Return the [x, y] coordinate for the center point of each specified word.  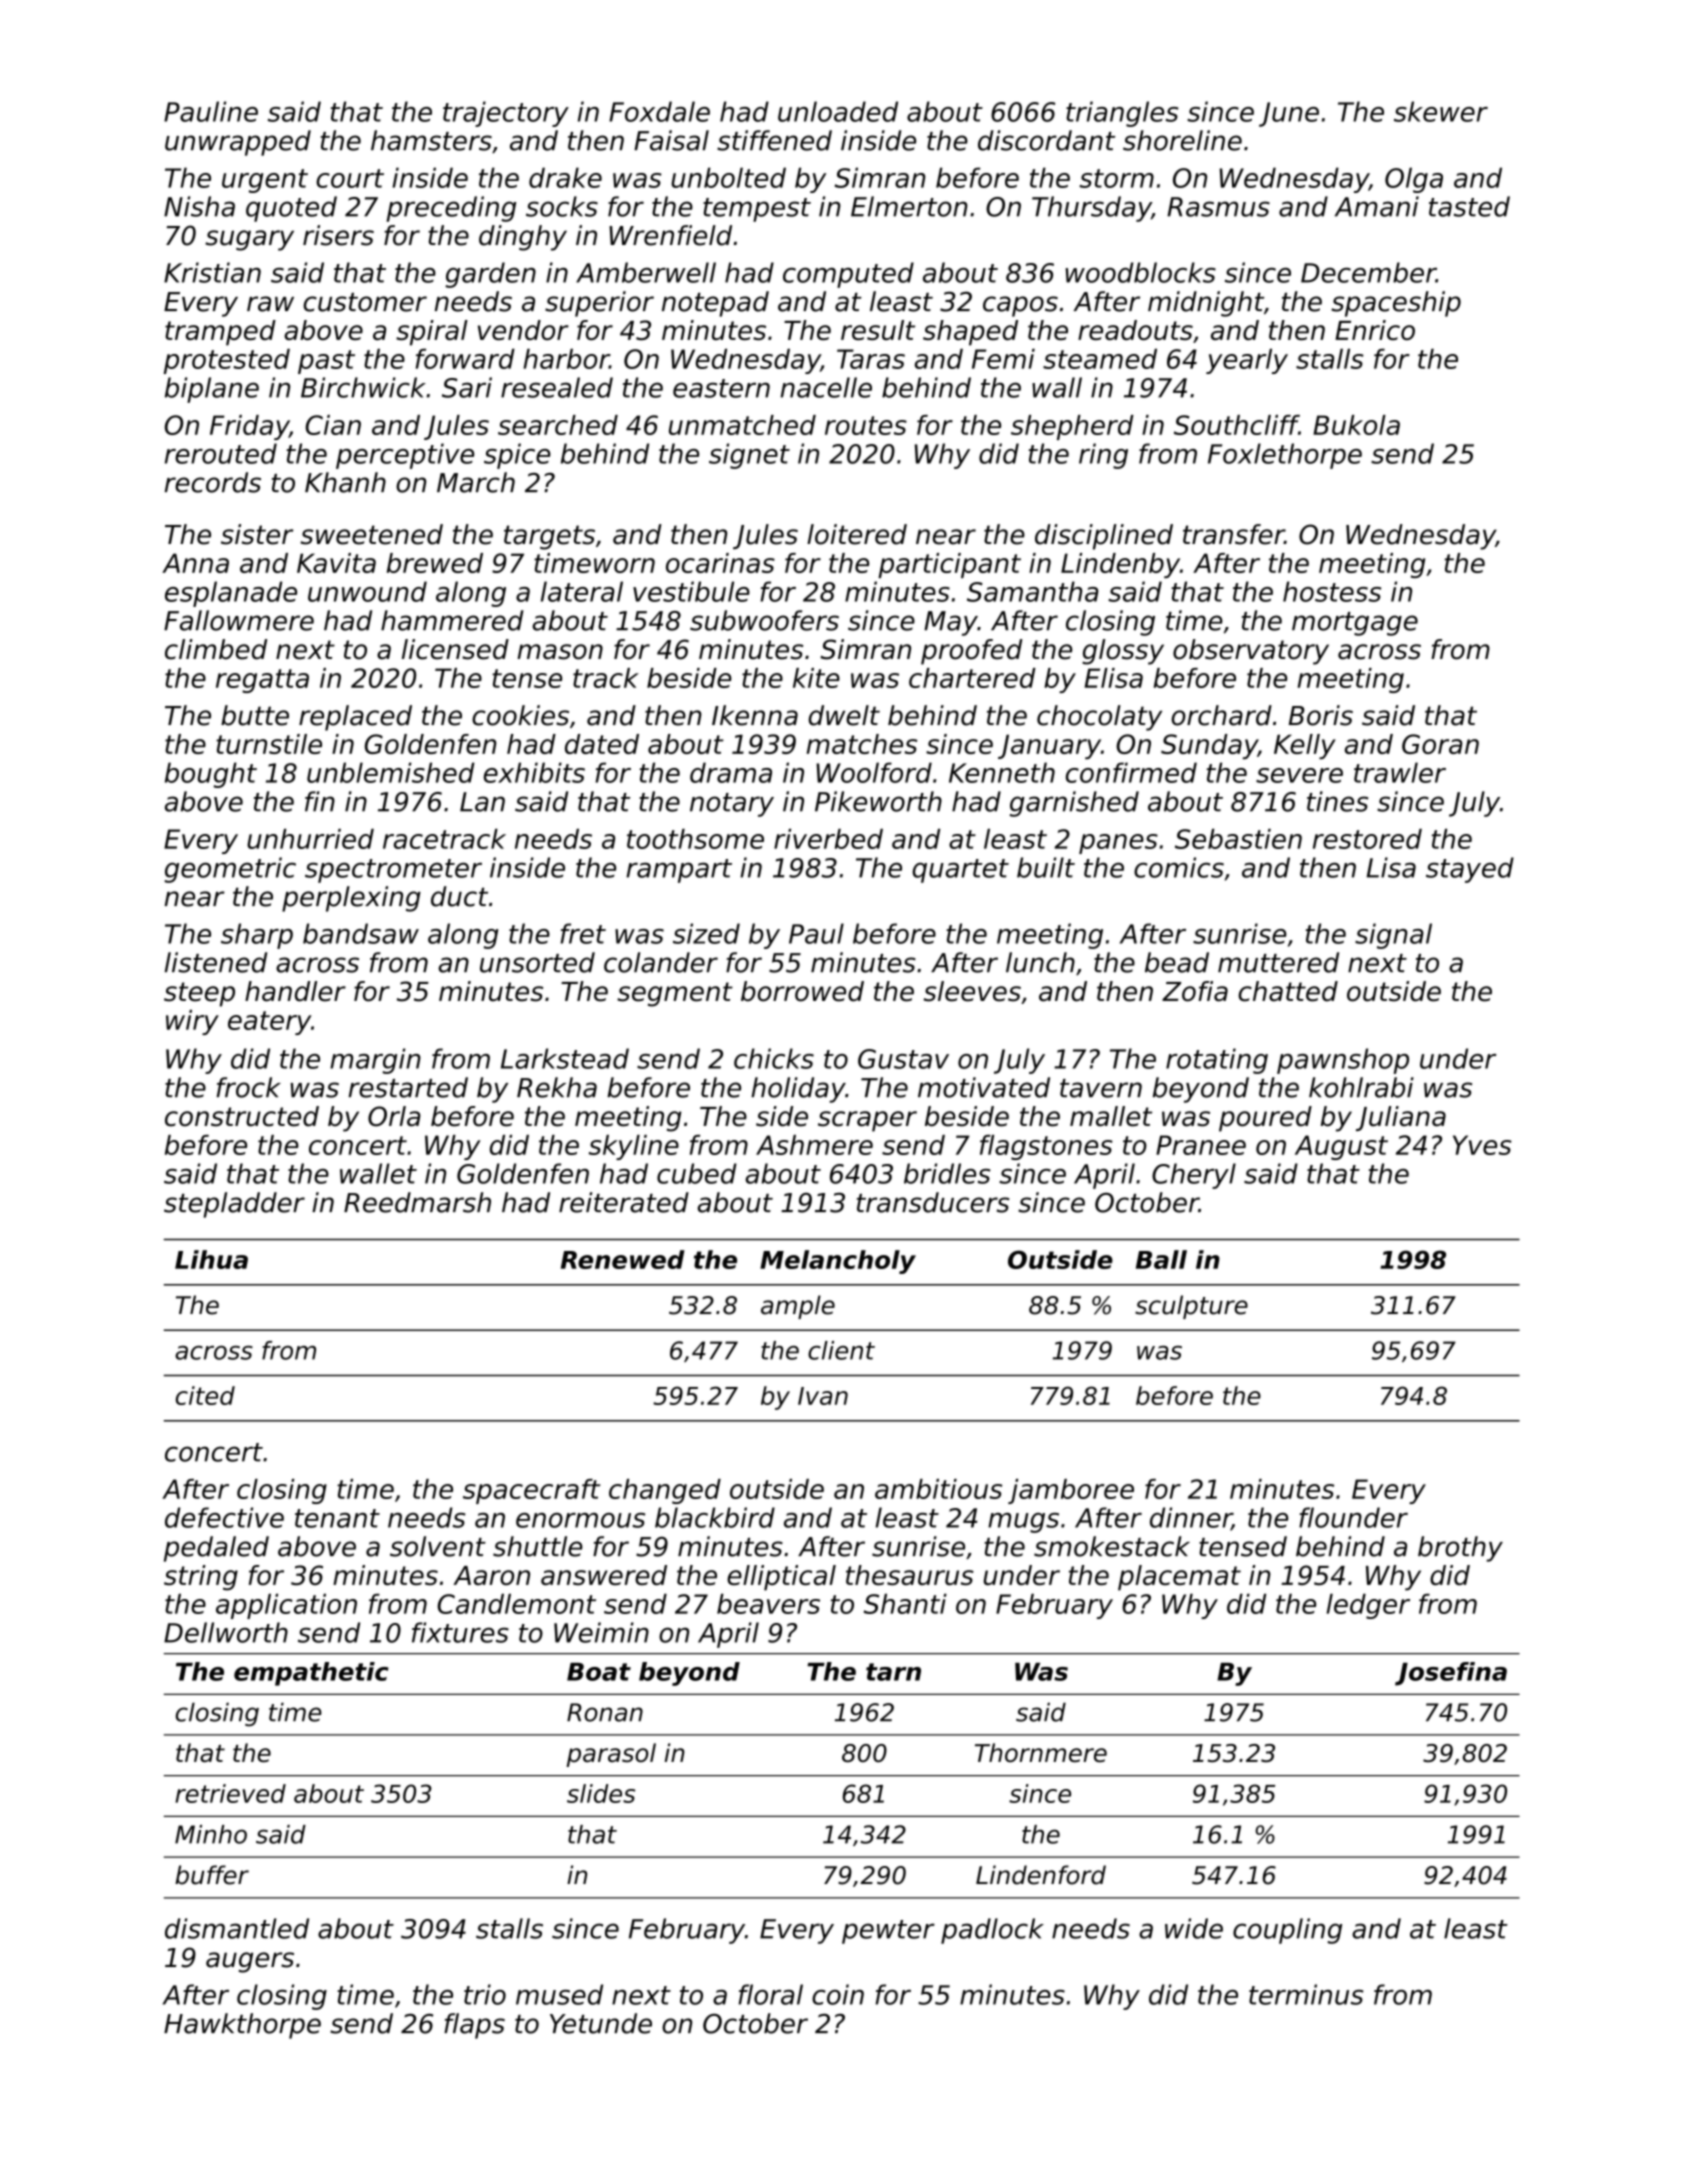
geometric [230, 870]
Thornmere [1041, 1753]
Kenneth [1002, 772]
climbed [216, 649]
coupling [1287, 1931]
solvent [438, 1546]
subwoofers [764, 620]
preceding [451, 209]
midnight [1206, 304]
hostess [1332, 591]
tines [1337, 801]
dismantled [237, 1928]
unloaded [838, 111]
